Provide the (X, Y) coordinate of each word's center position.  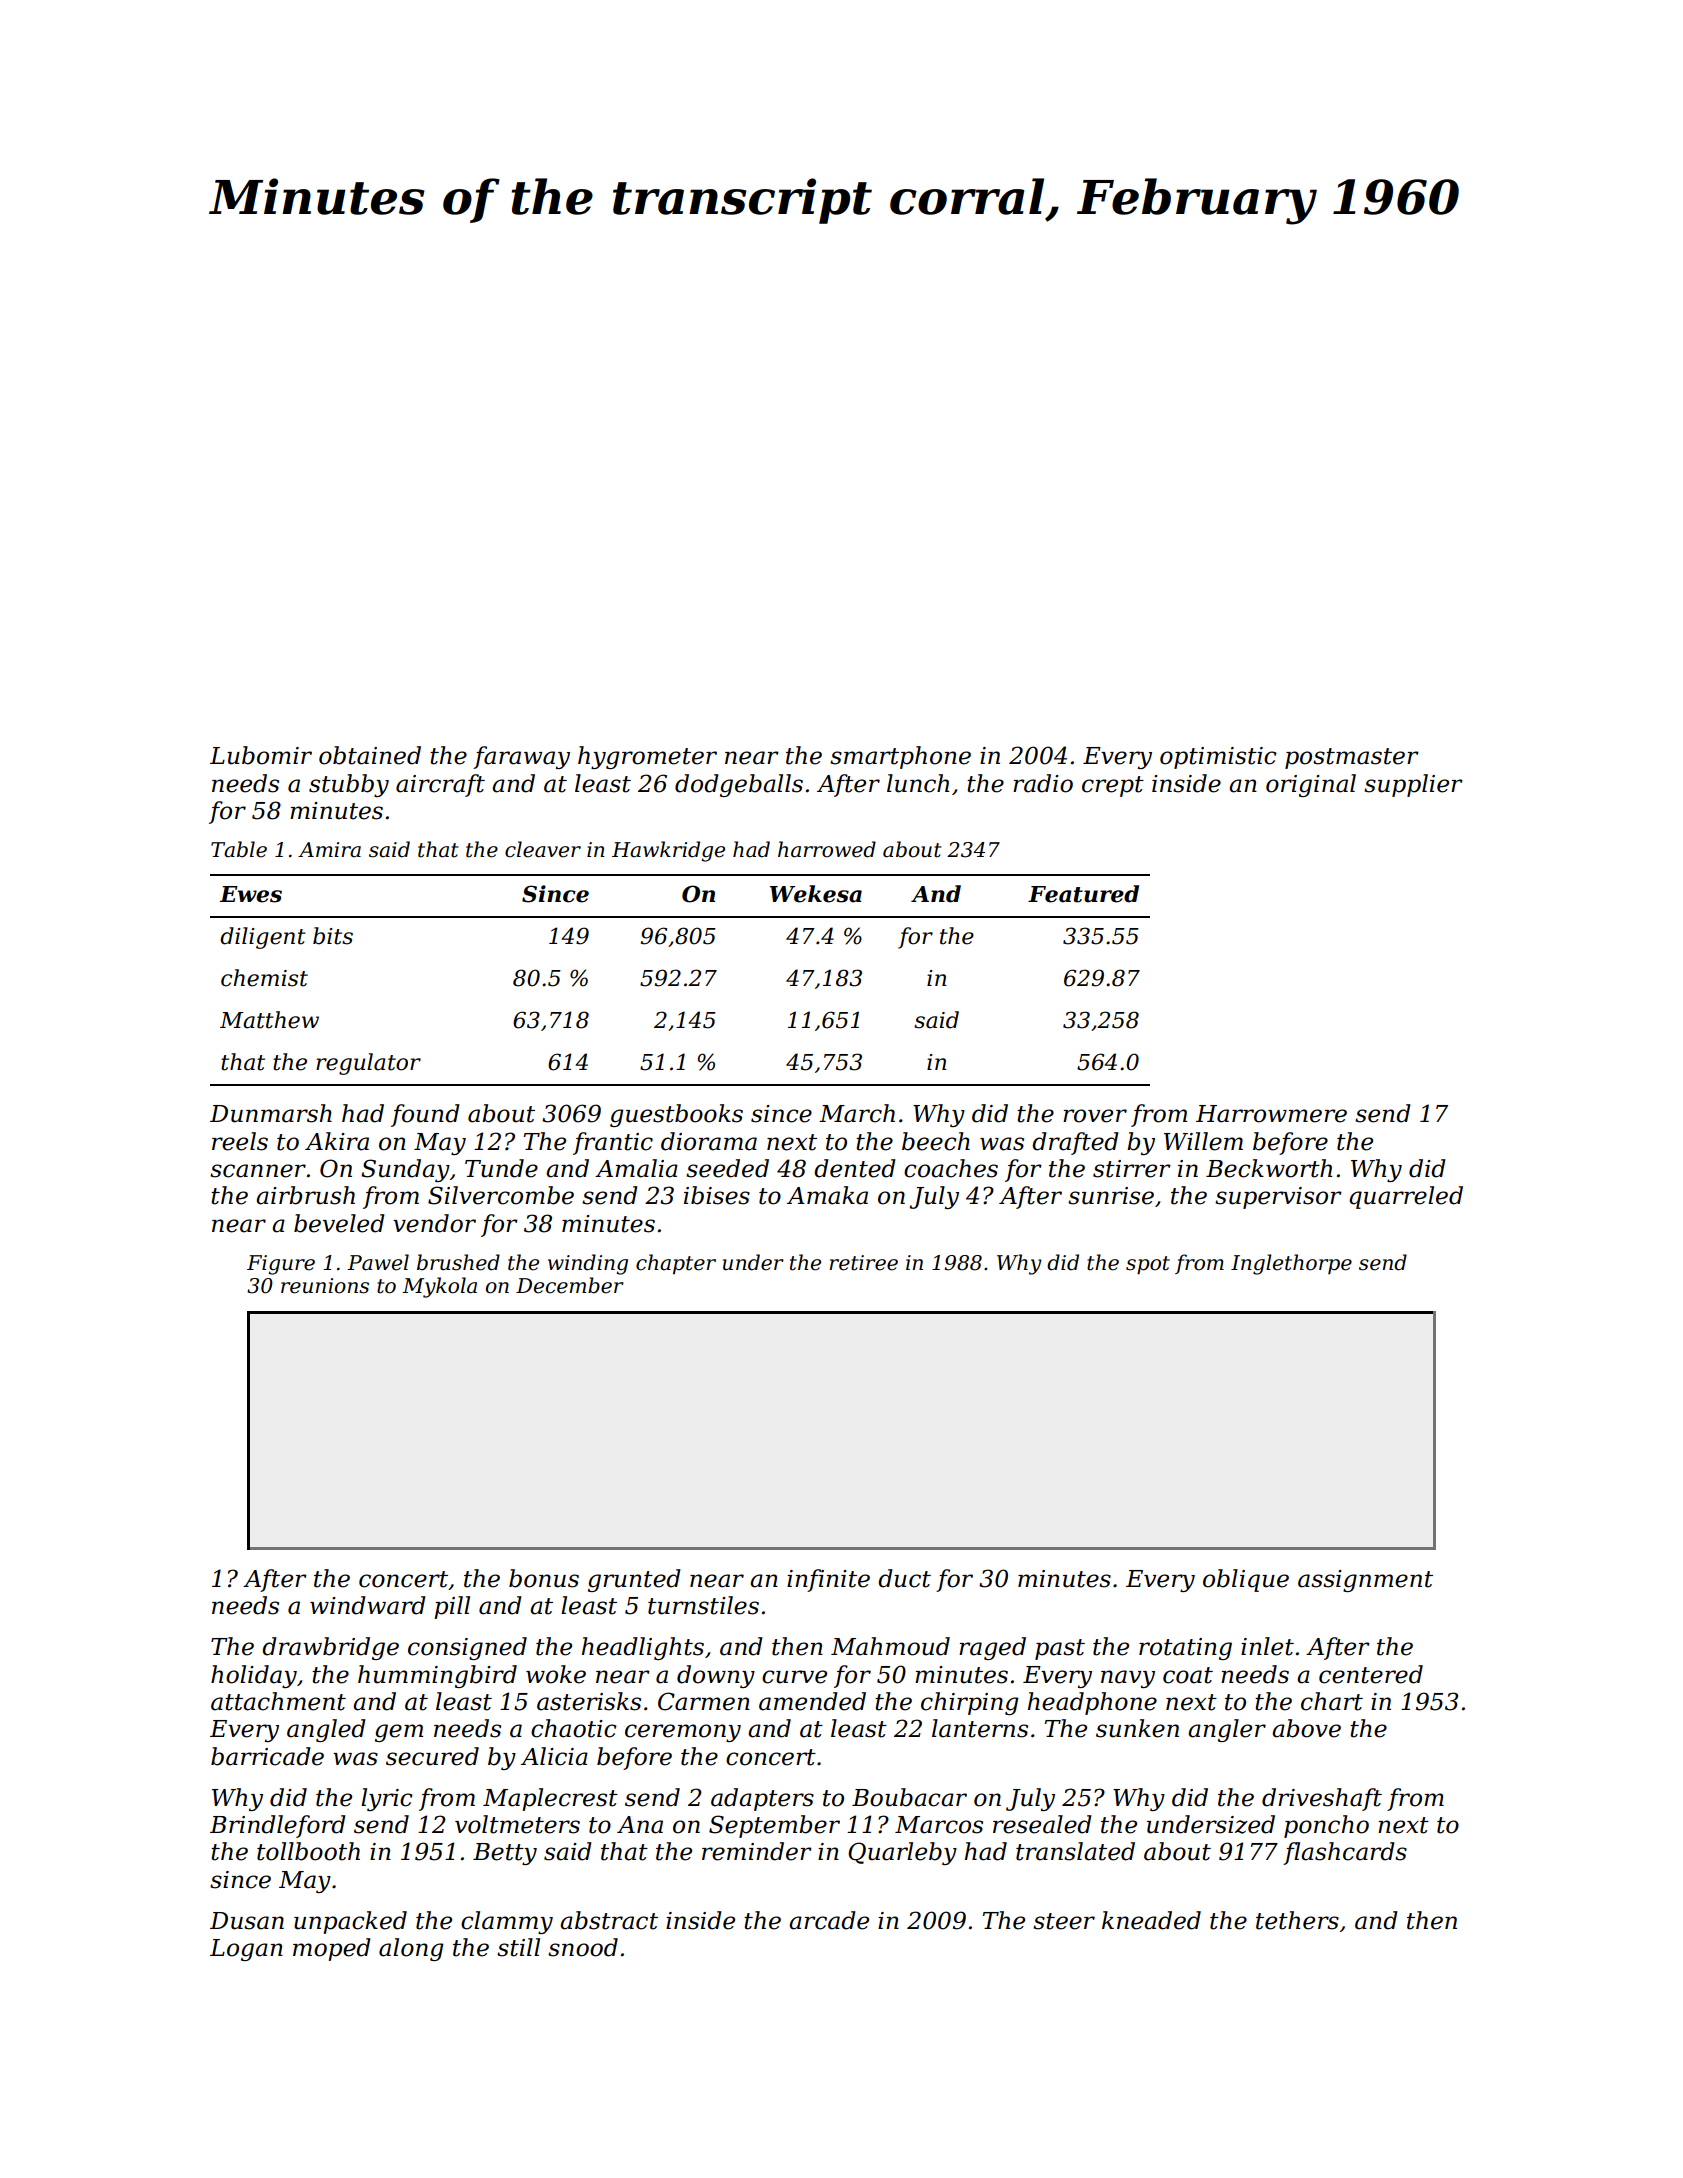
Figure (281, 1265)
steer (1064, 1921)
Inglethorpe (1291, 1264)
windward (368, 1605)
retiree (864, 1263)
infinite (828, 1580)
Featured (1083, 894)
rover (1095, 1116)
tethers (1297, 1920)
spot (1148, 1265)
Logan (246, 1950)
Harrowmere (1271, 1114)
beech (936, 1141)
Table (239, 849)
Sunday (405, 1170)
